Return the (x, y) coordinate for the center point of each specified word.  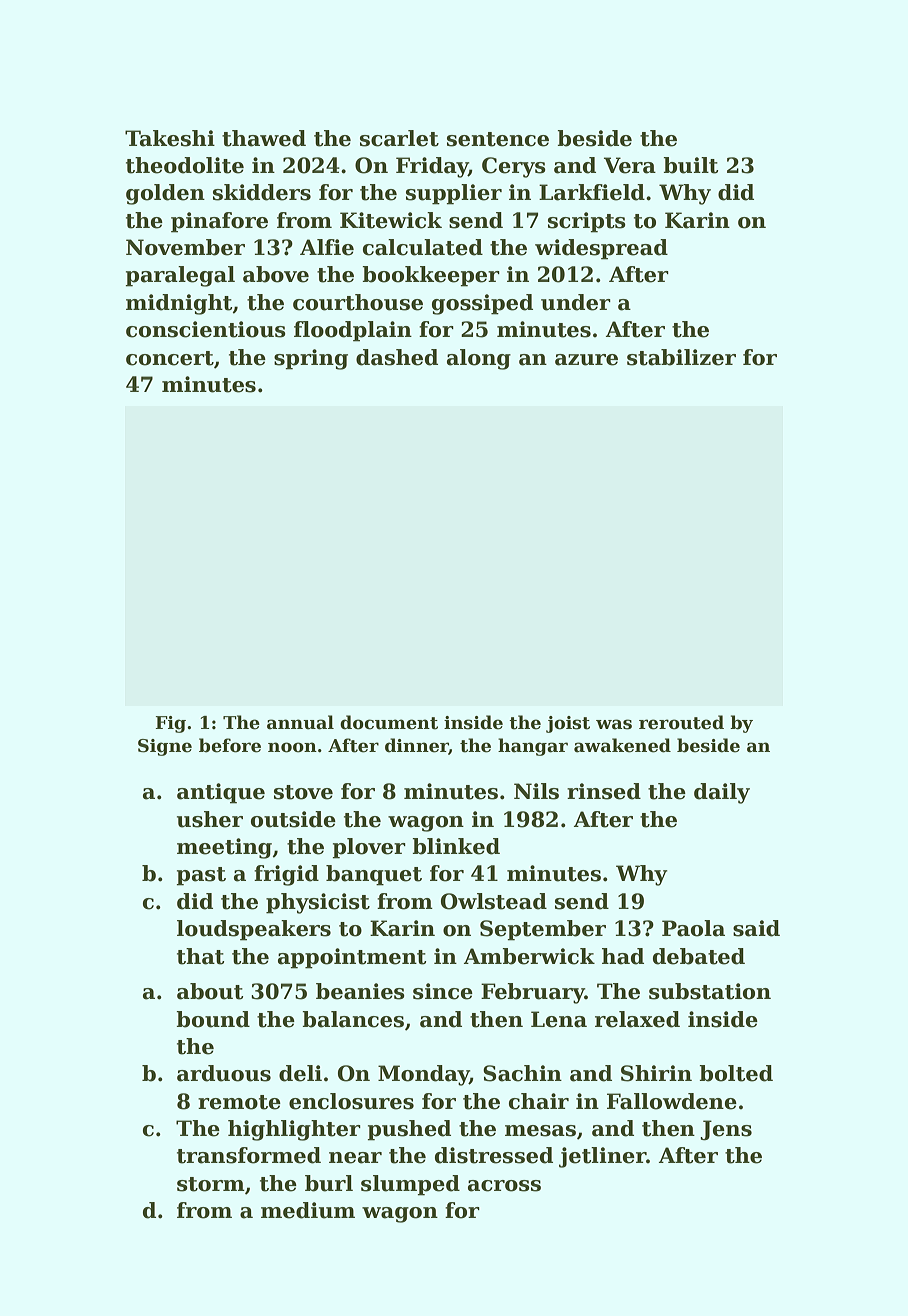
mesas (540, 1131)
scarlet (399, 138)
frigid (286, 875)
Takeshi (170, 138)
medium (308, 1210)
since (443, 991)
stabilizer (681, 357)
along (479, 359)
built (690, 165)
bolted (736, 1073)
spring (311, 359)
